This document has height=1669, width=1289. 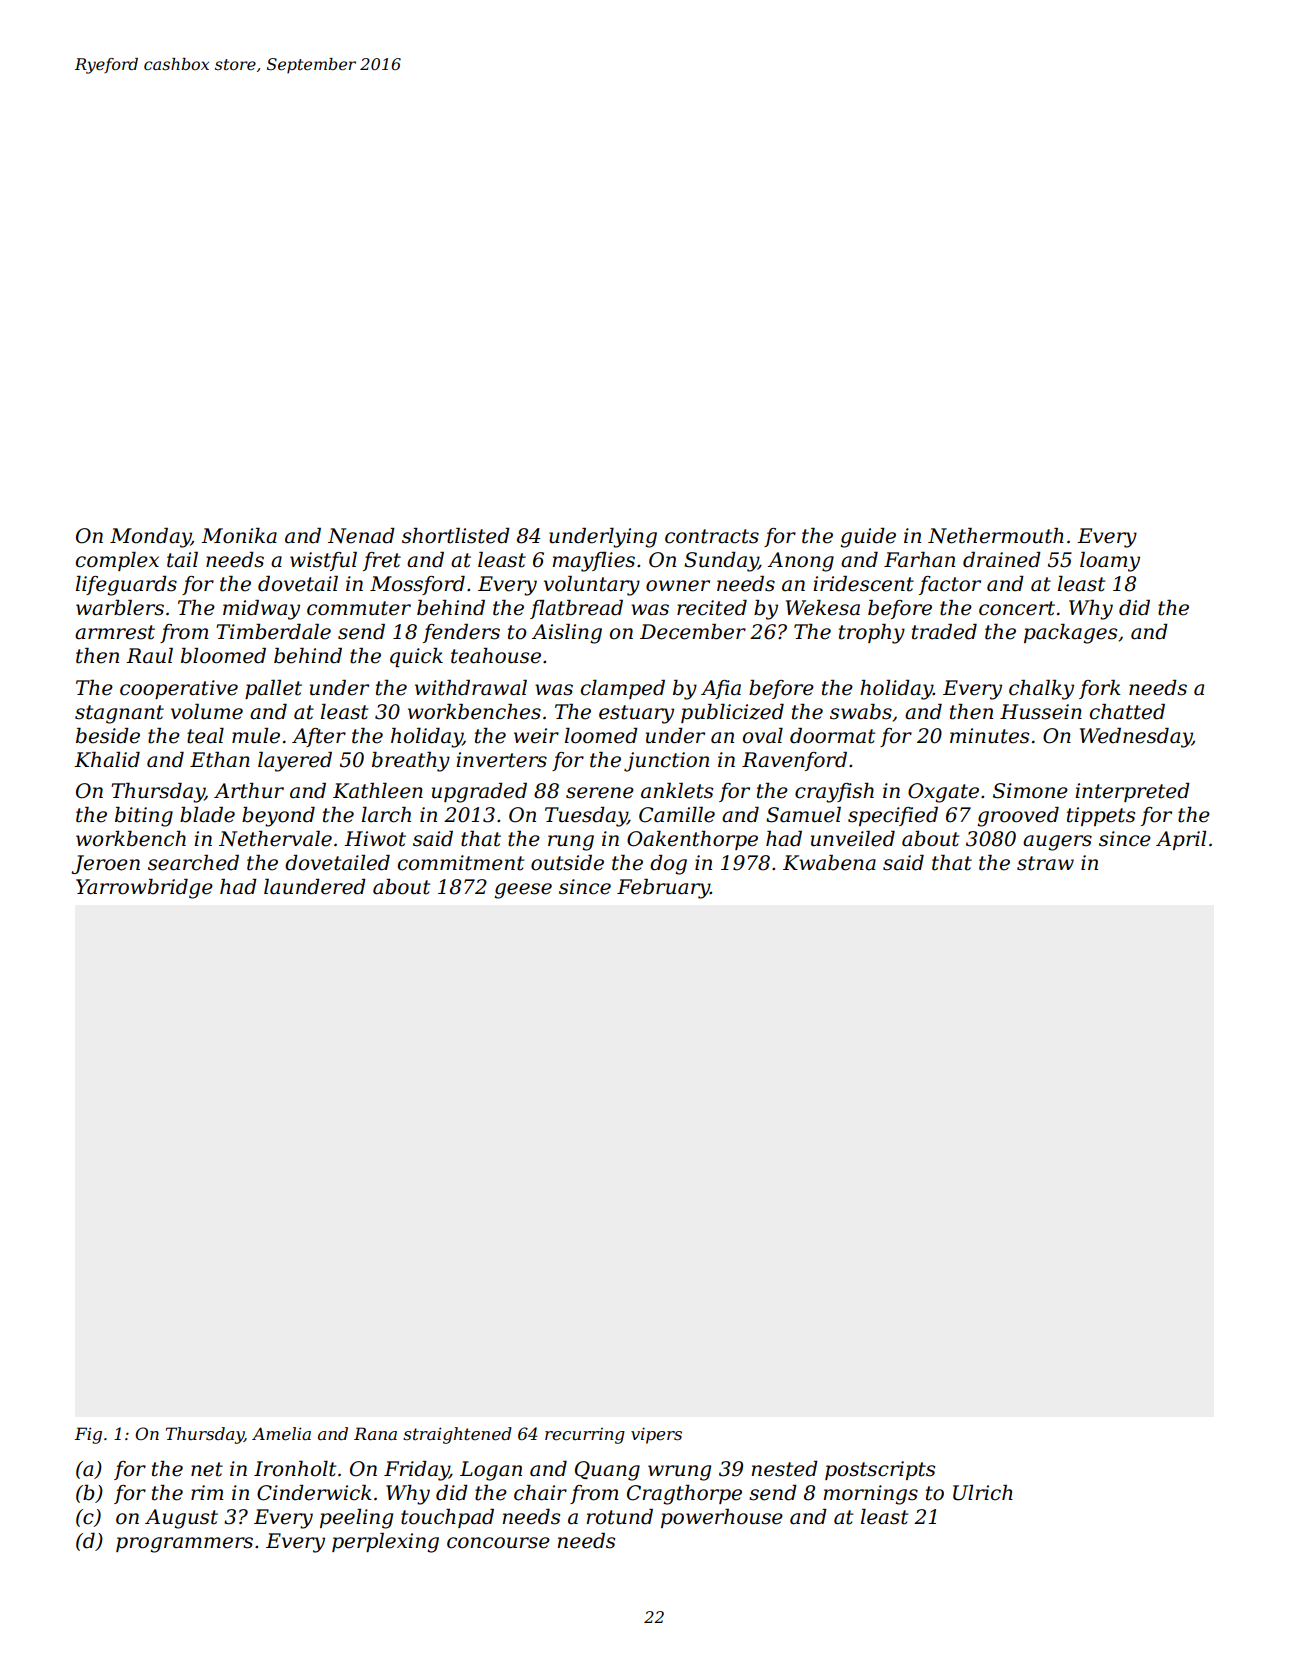 I want to click on pallet, so click(x=273, y=689).
